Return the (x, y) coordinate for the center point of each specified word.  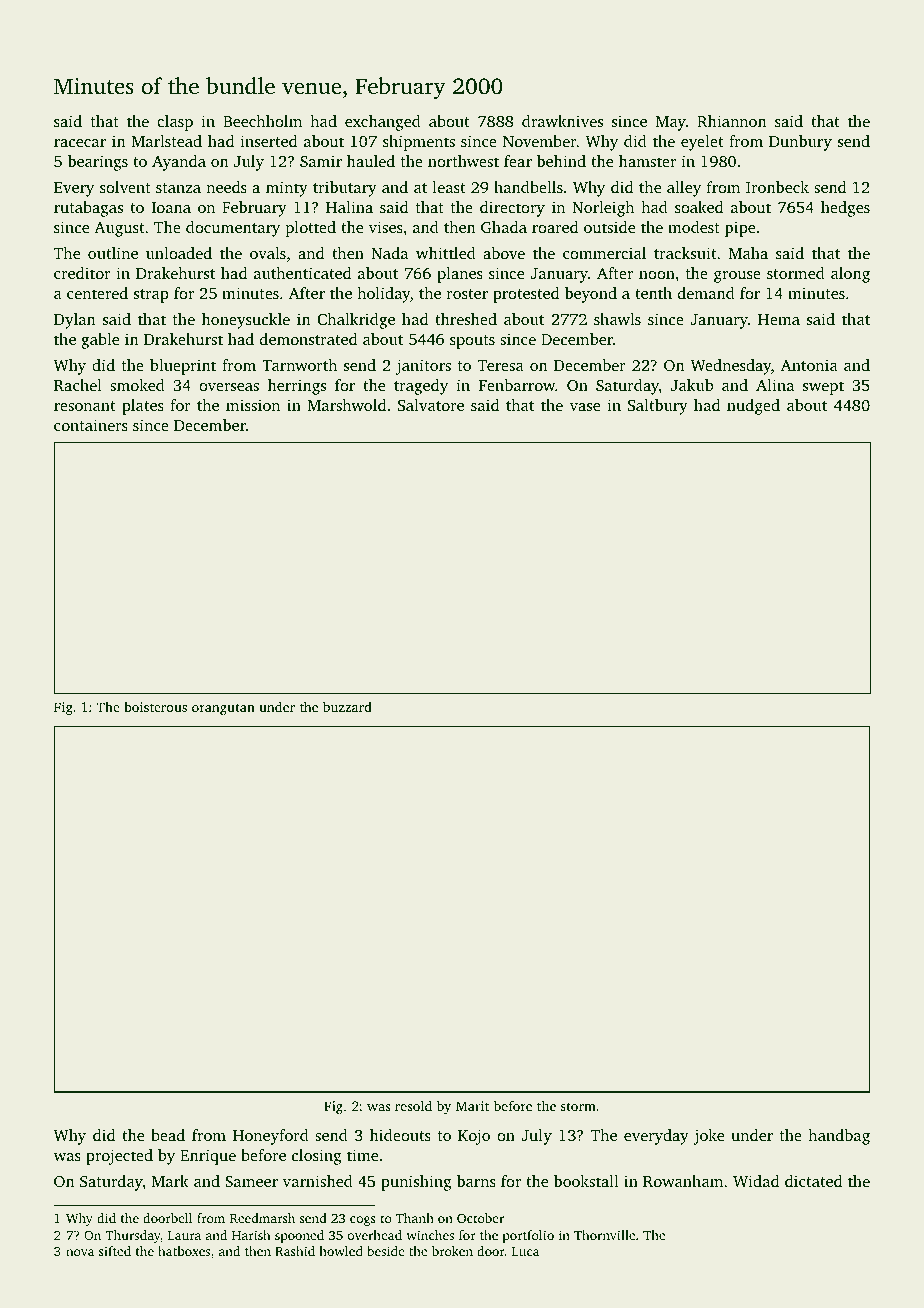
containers (91, 425)
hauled (371, 161)
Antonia (809, 365)
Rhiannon (732, 121)
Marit (472, 1106)
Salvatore (431, 405)
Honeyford (271, 1137)
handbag (839, 1137)
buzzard (347, 707)
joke (708, 1137)
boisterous (155, 707)
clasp (175, 123)
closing (317, 1157)
